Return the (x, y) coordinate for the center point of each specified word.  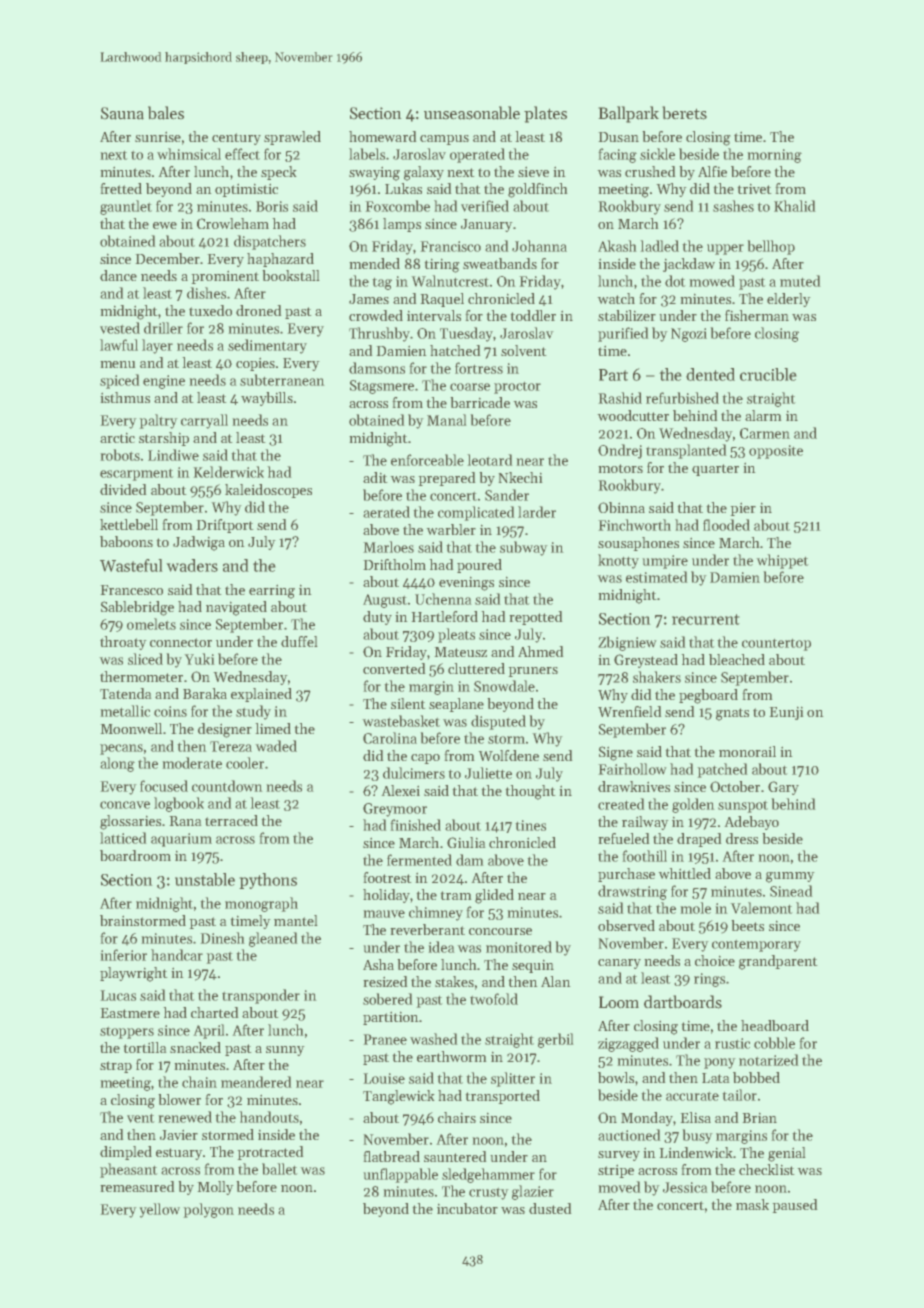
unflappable (400, 1175)
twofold (494, 999)
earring (272, 591)
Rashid (620, 398)
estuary (179, 1154)
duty (377, 618)
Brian (759, 1117)
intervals (434, 315)
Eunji (786, 713)
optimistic (246, 190)
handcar (177, 955)
